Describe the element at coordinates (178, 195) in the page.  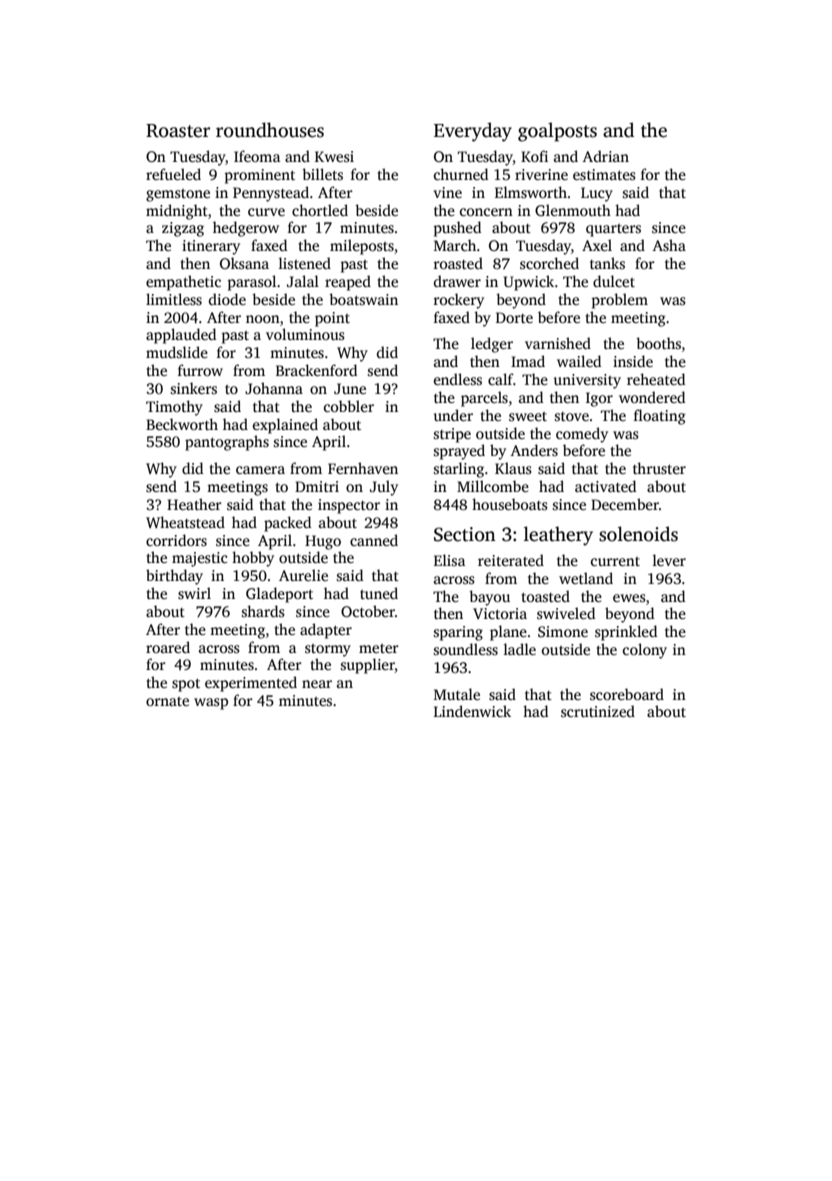
I see `gemstone` at that location.
